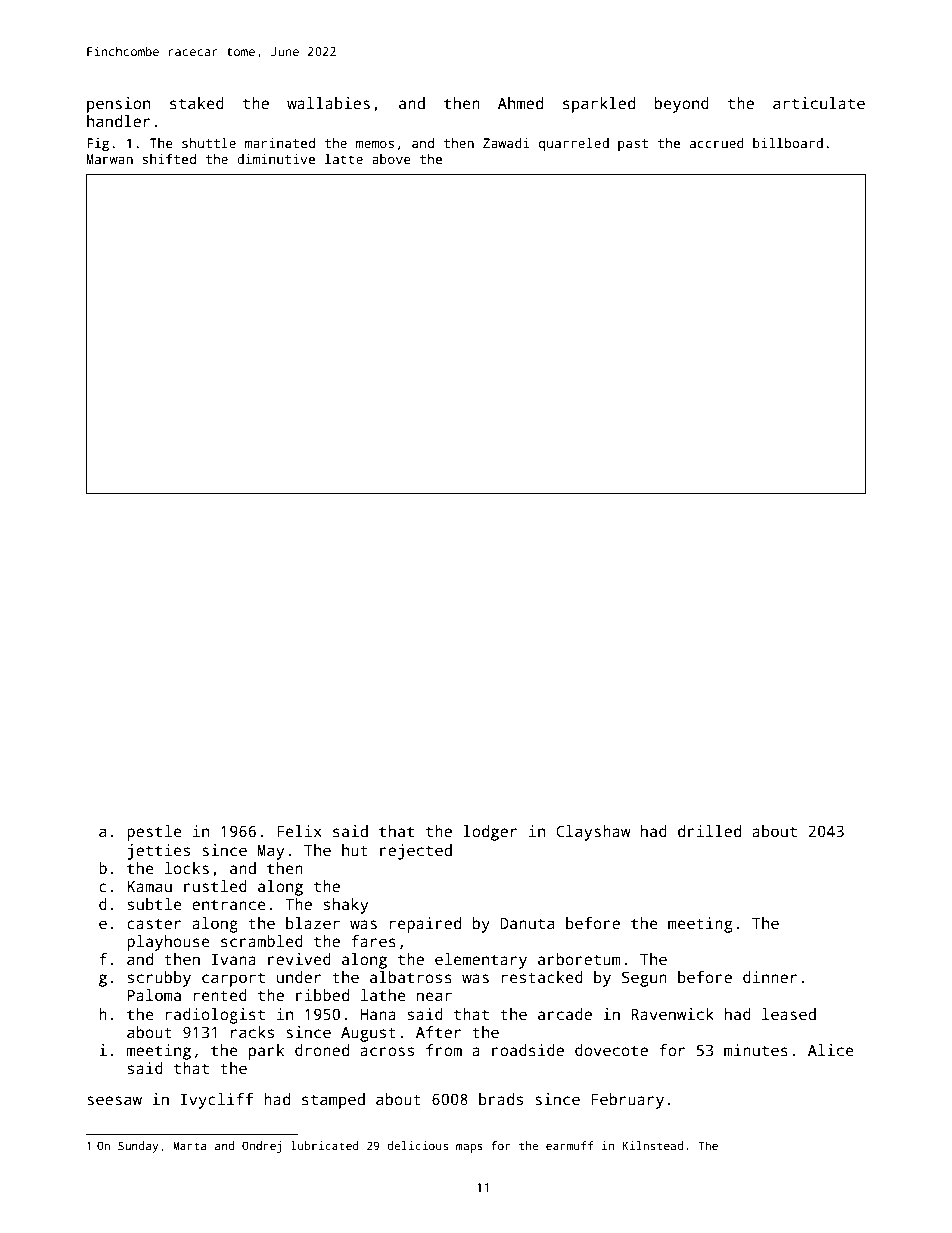 This document has width=952, height=1233. Describe the element at coordinates (490, 833) in the document. I see `lodger` at that location.
